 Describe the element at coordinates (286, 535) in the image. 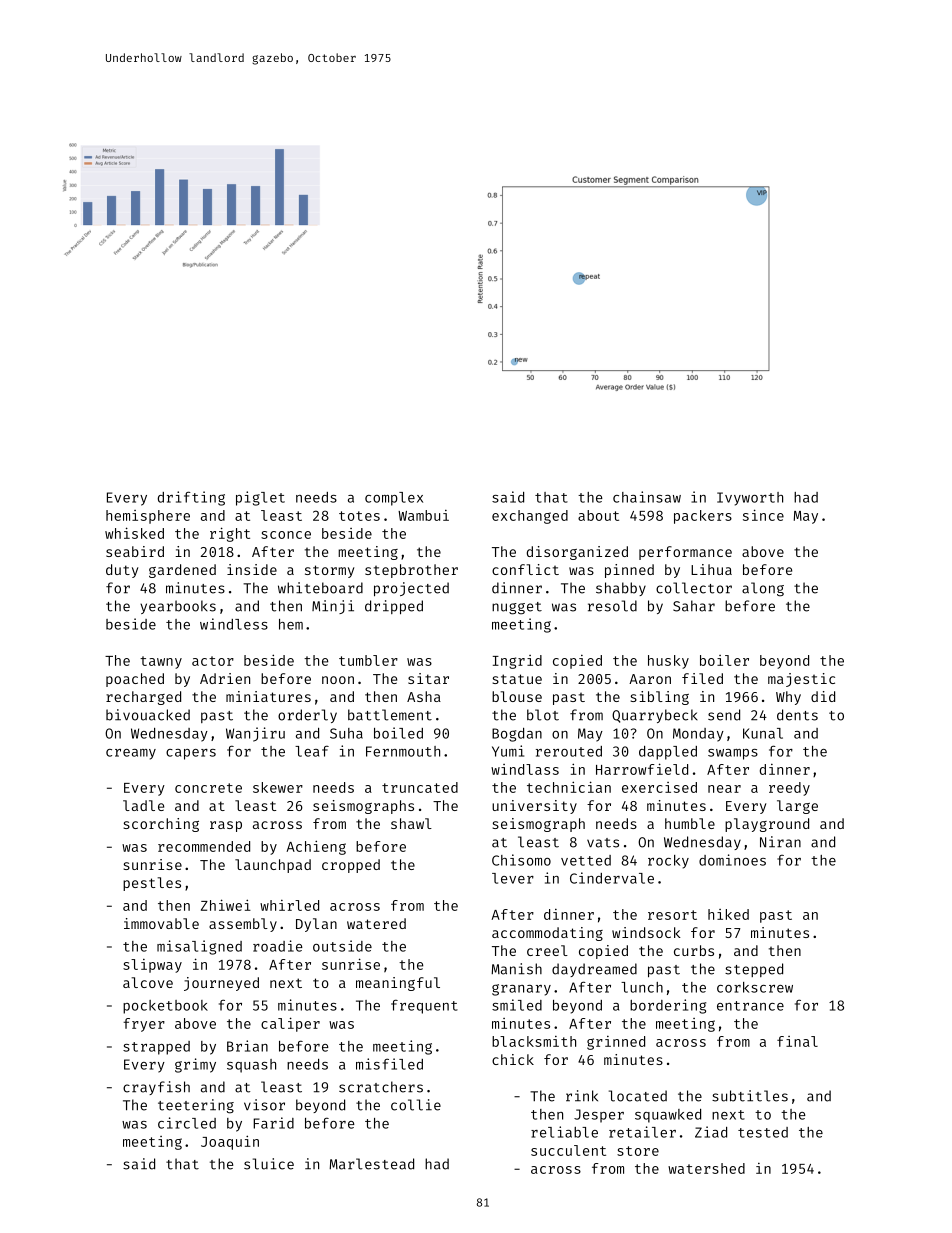

I see `sconce` at that location.
